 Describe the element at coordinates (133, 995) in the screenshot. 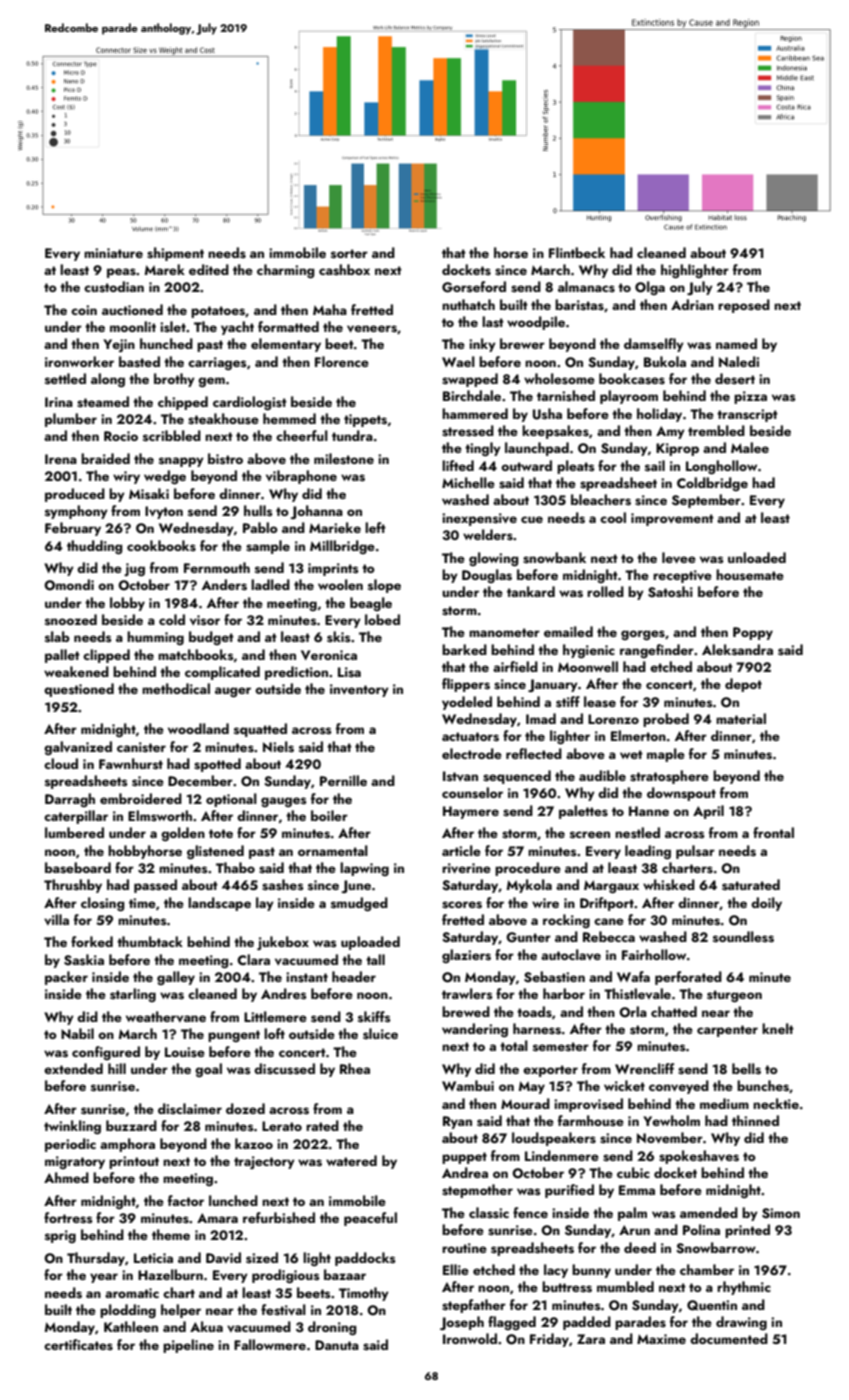

I see `starling` at that location.
